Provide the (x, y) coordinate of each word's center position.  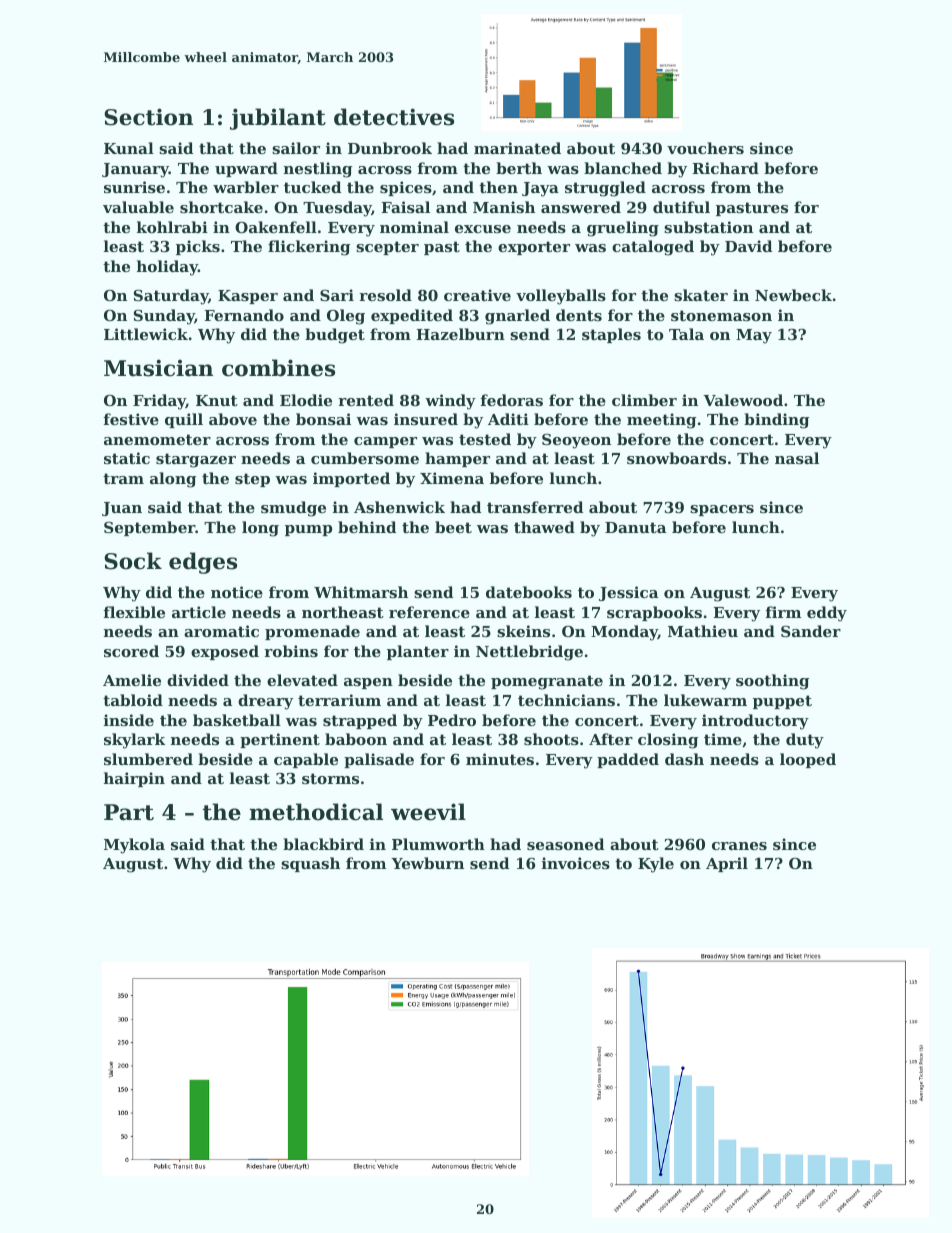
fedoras (512, 400)
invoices (576, 863)
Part (129, 812)
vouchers (705, 148)
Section (148, 117)
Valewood (743, 400)
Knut (217, 400)
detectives (394, 117)
